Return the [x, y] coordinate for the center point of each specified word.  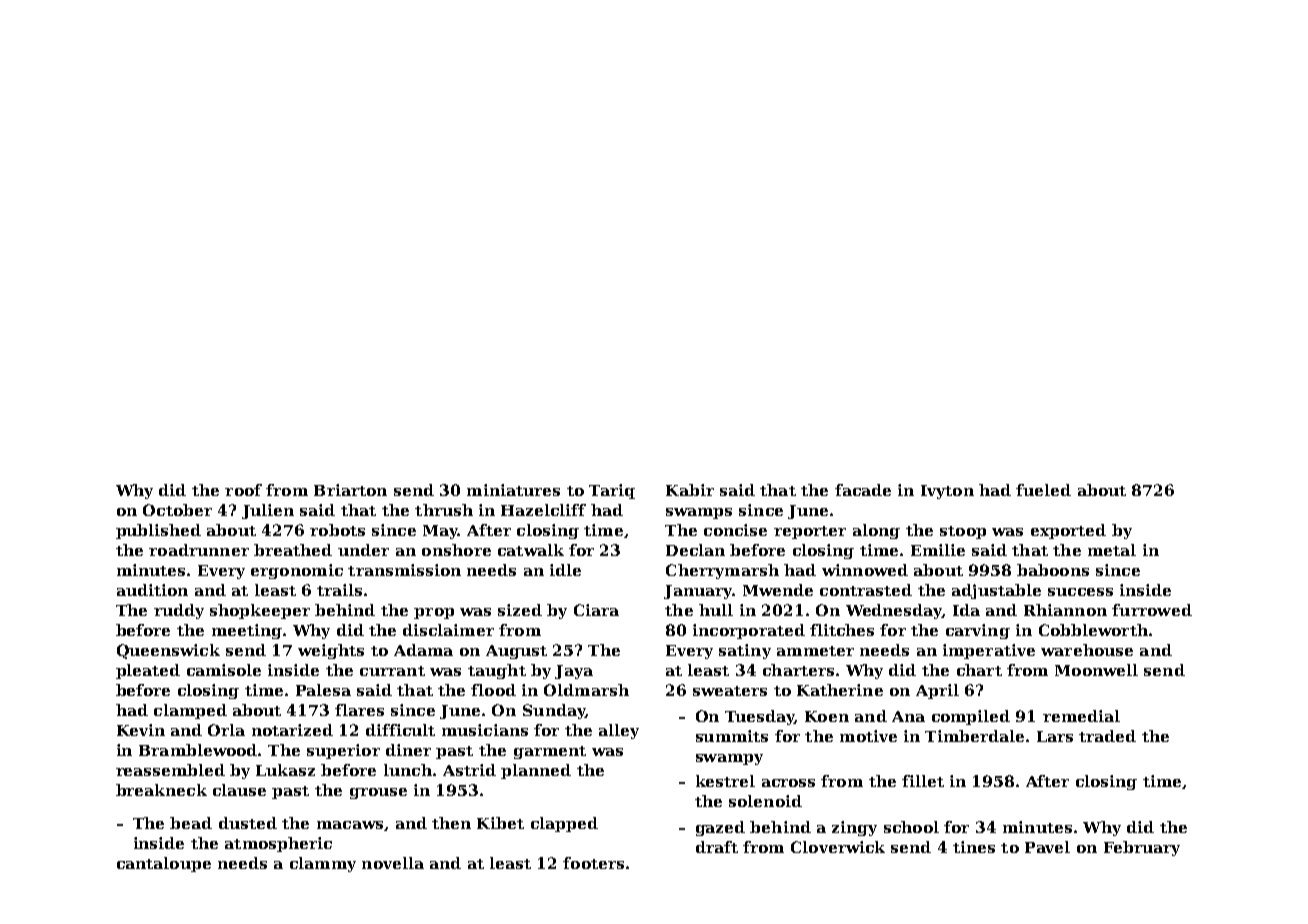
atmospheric [278, 844]
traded [1107, 736]
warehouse [1087, 650]
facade [863, 490]
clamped [190, 711]
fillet [923, 781]
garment [550, 752]
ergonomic [297, 571]
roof [243, 490]
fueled [1043, 490]
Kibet [500, 823]
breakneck [161, 790]
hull [716, 610]
